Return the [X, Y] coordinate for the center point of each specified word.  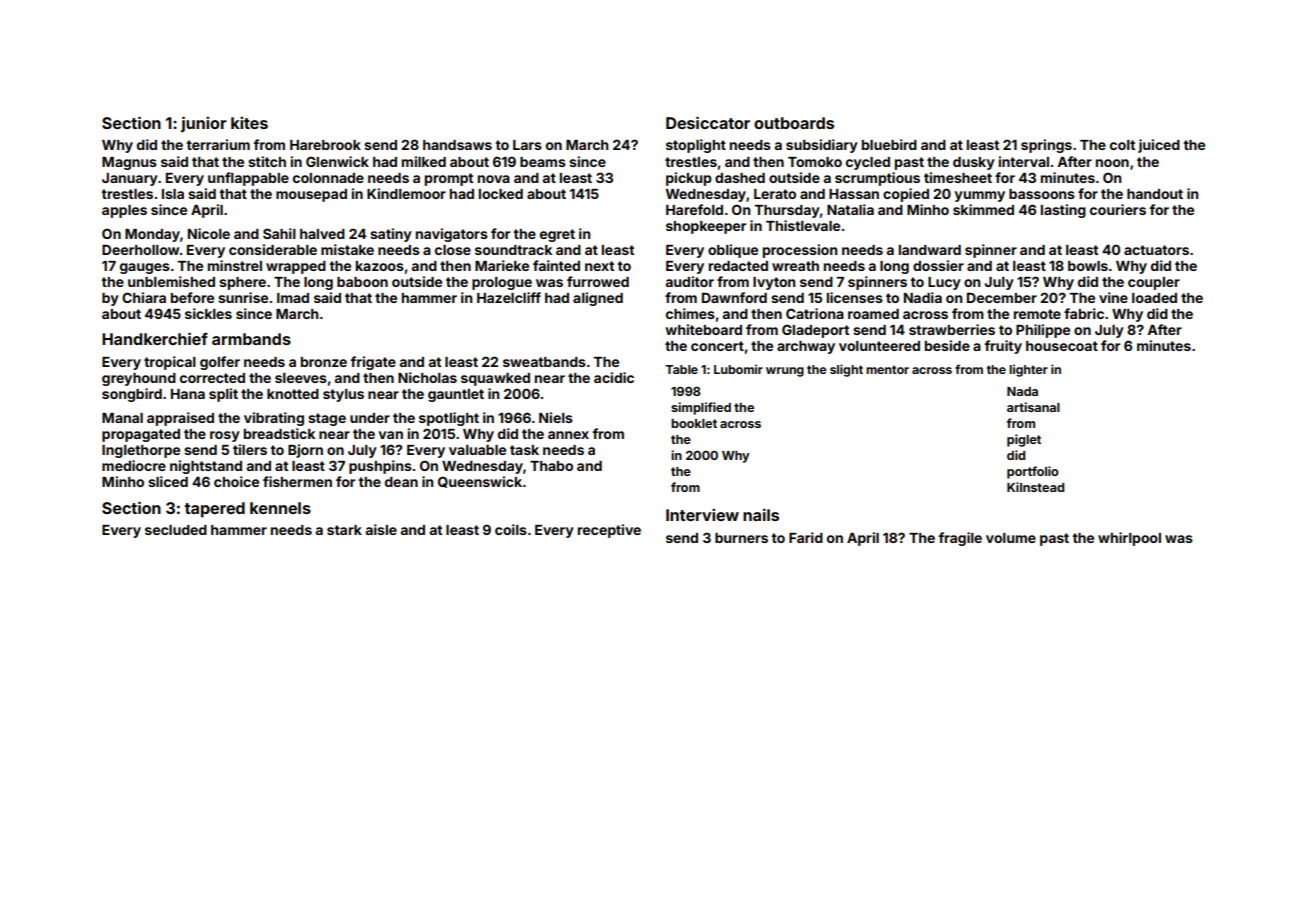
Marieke [502, 265]
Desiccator [708, 122]
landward [930, 250]
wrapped [296, 267]
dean [401, 482]
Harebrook [325, 145]
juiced [1159, 146]
